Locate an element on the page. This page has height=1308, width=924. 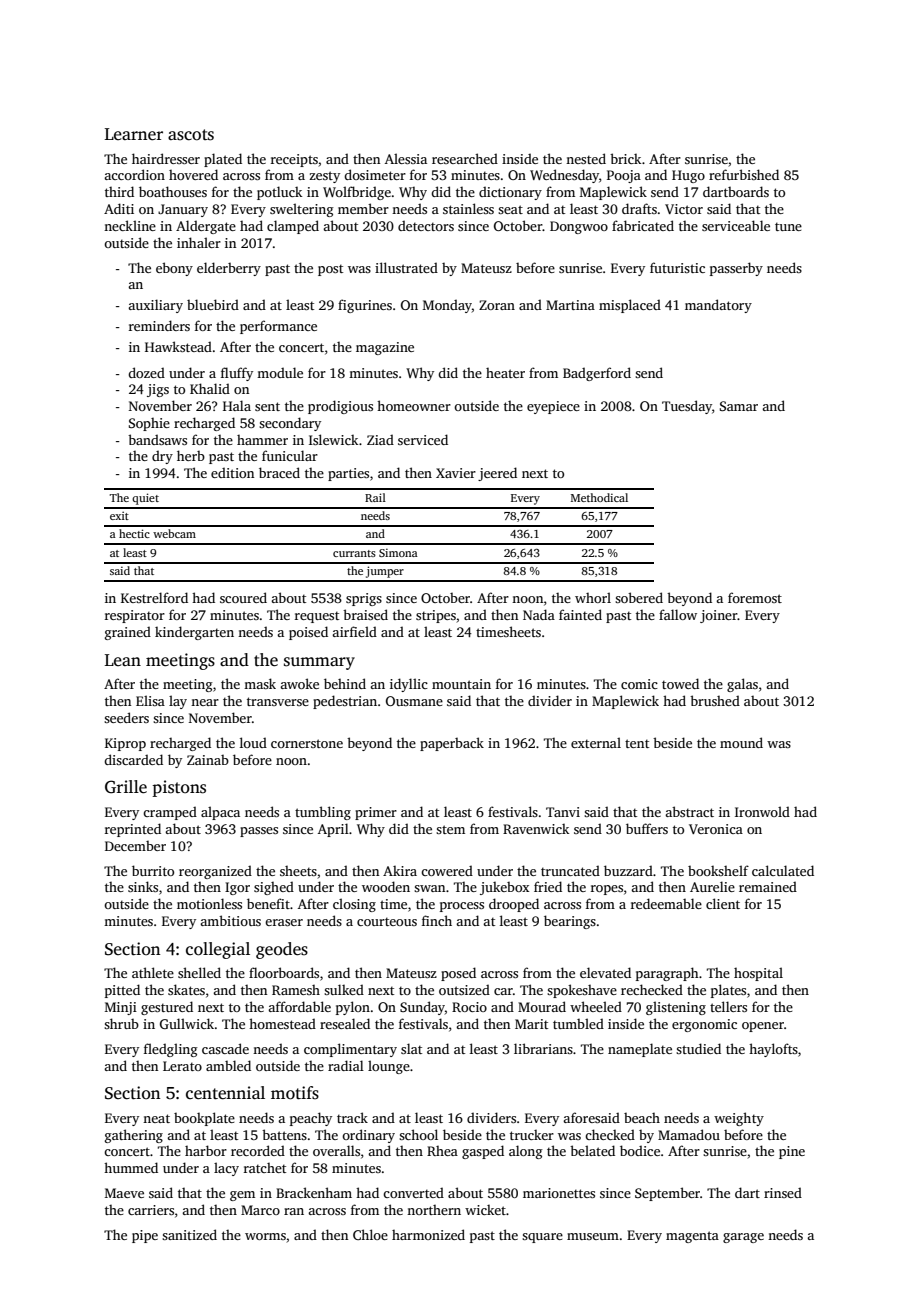
jeered is located at coordinates (497, 474).
